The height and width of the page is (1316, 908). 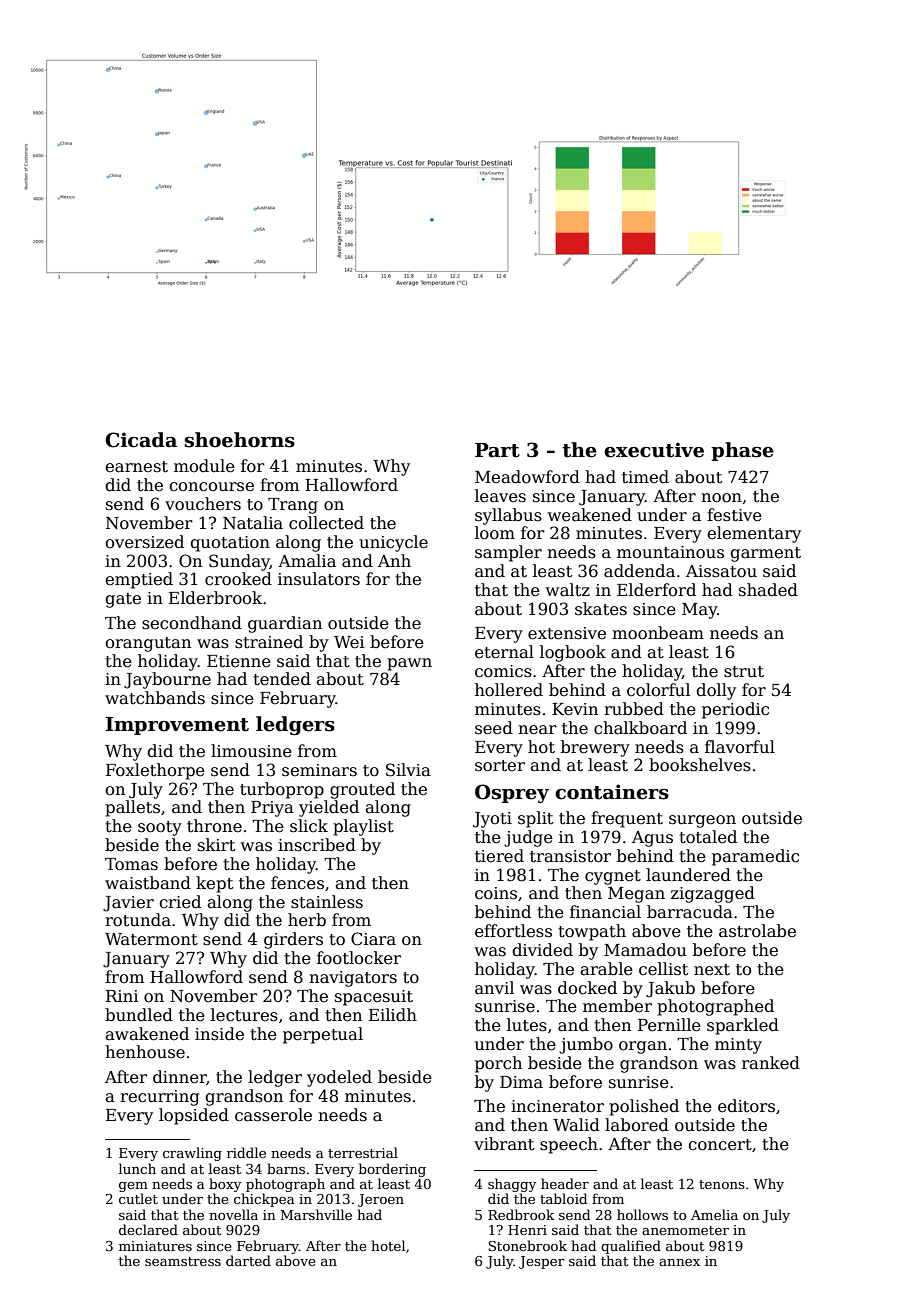 What do you see at coordinates (251, 751) in the page?
I see `limousine` at bounding box center [251, 751].
